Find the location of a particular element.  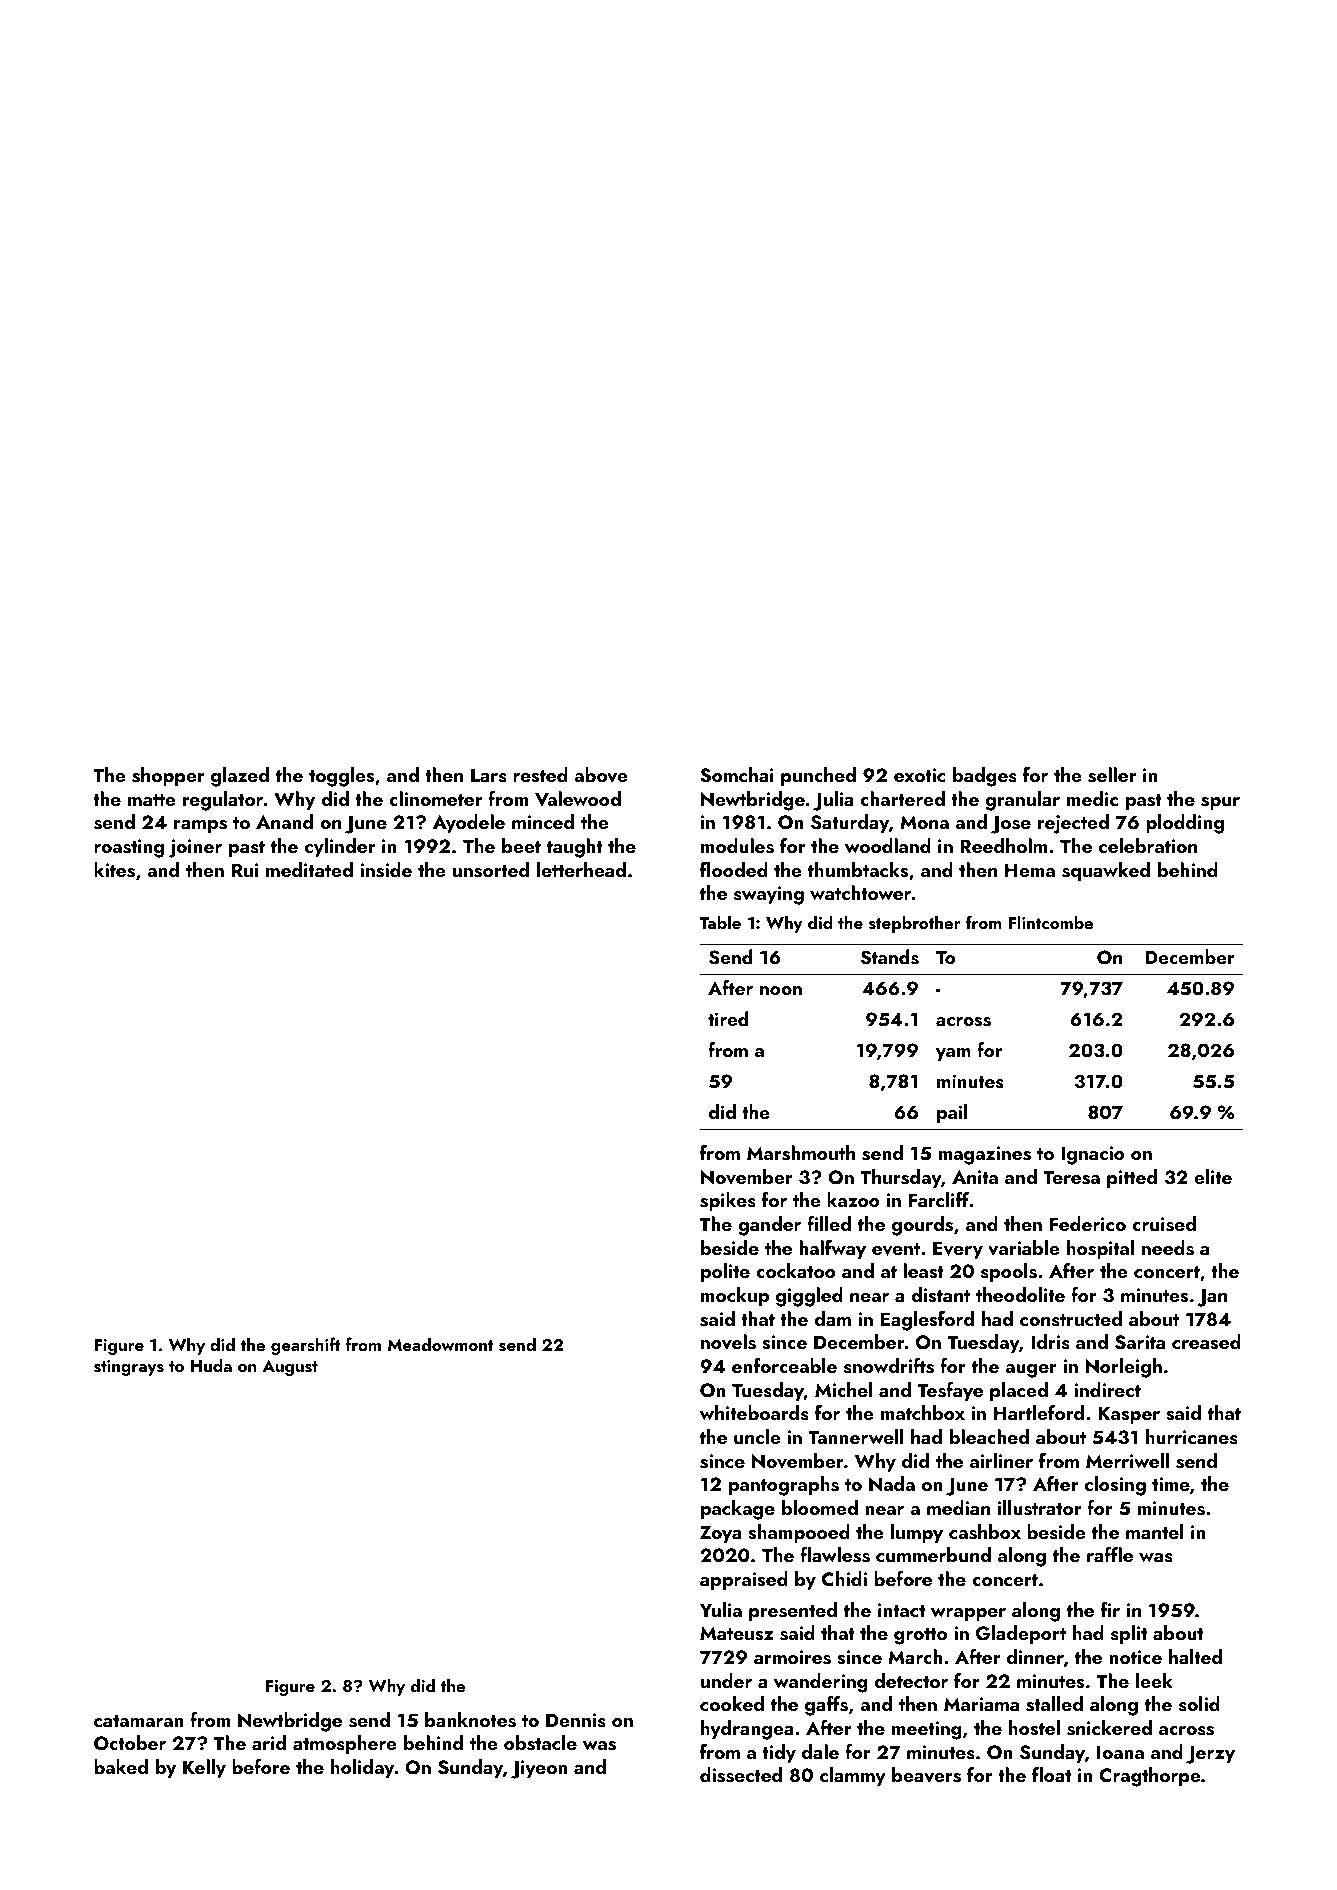

tidy is located at coordinates (779, 1753).
